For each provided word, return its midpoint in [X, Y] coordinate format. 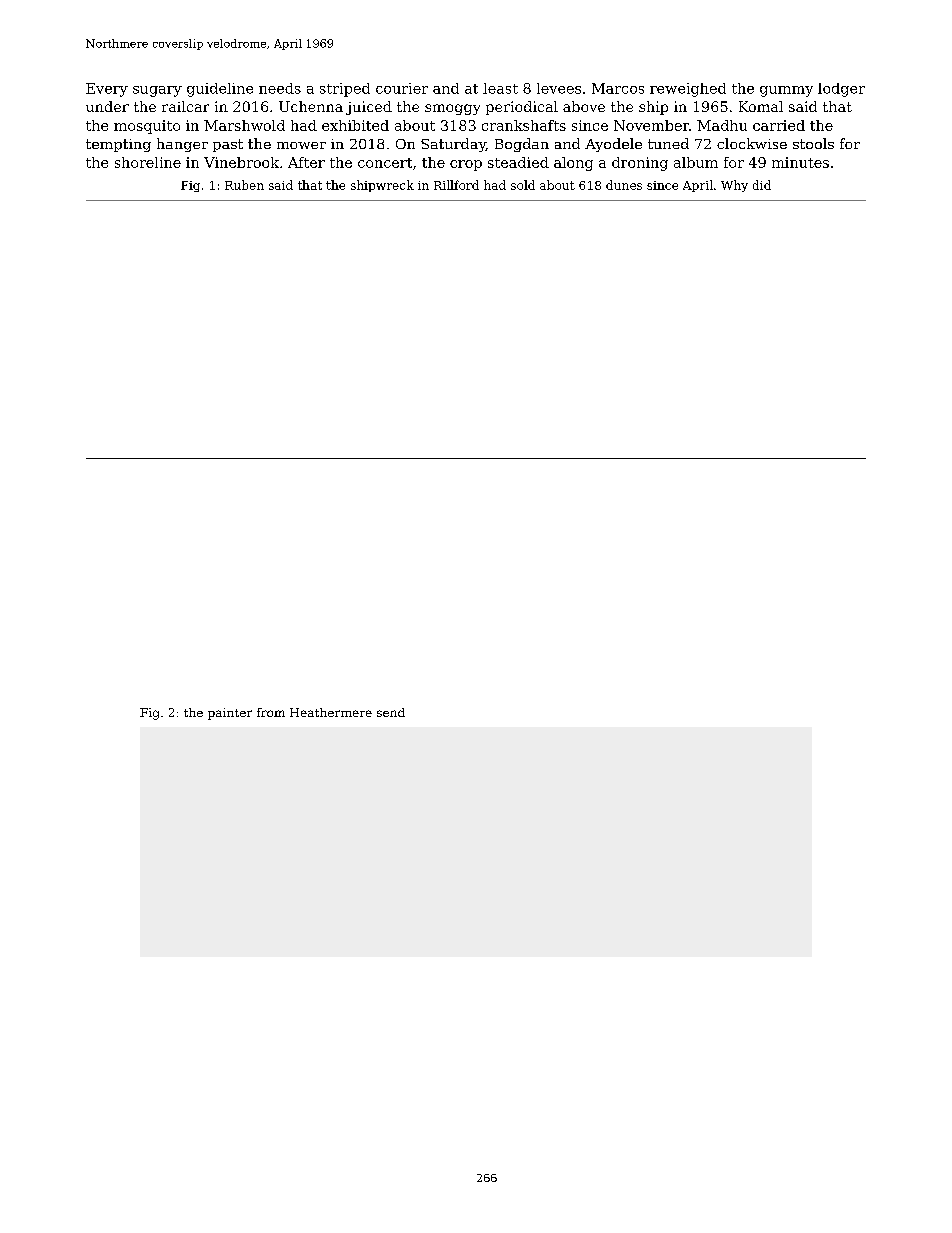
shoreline [148, 162]
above [584, 106]
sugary [157, 91]
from [271, 712]
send [391, 712]
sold [523, 185]
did [762, 185]
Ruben [244, 185]
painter [230, 714]
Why [734, 186]
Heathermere [331, 712]
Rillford [456, 185]
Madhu [722, 125]
